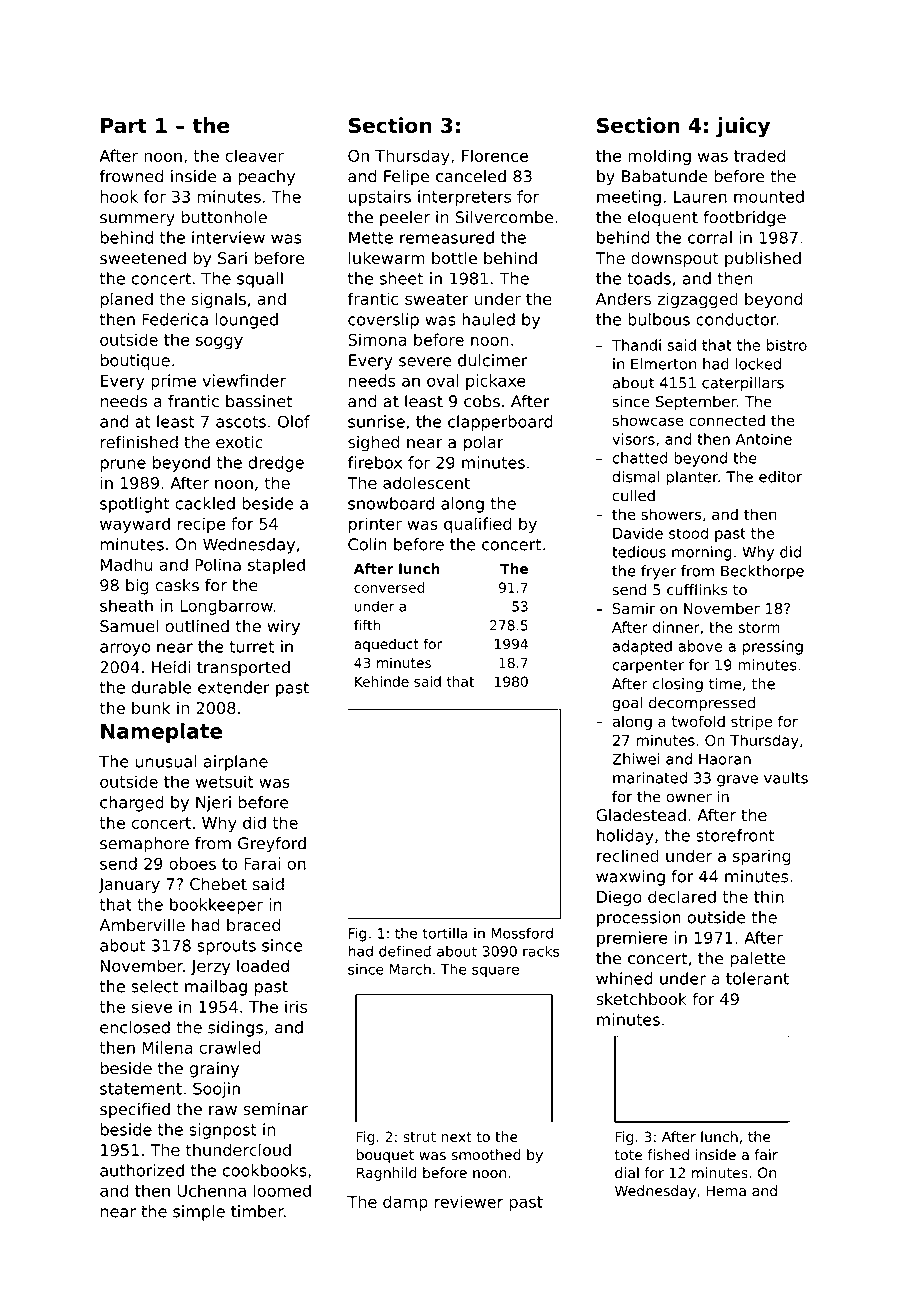  I want to click on hook, so click(119, 196).
